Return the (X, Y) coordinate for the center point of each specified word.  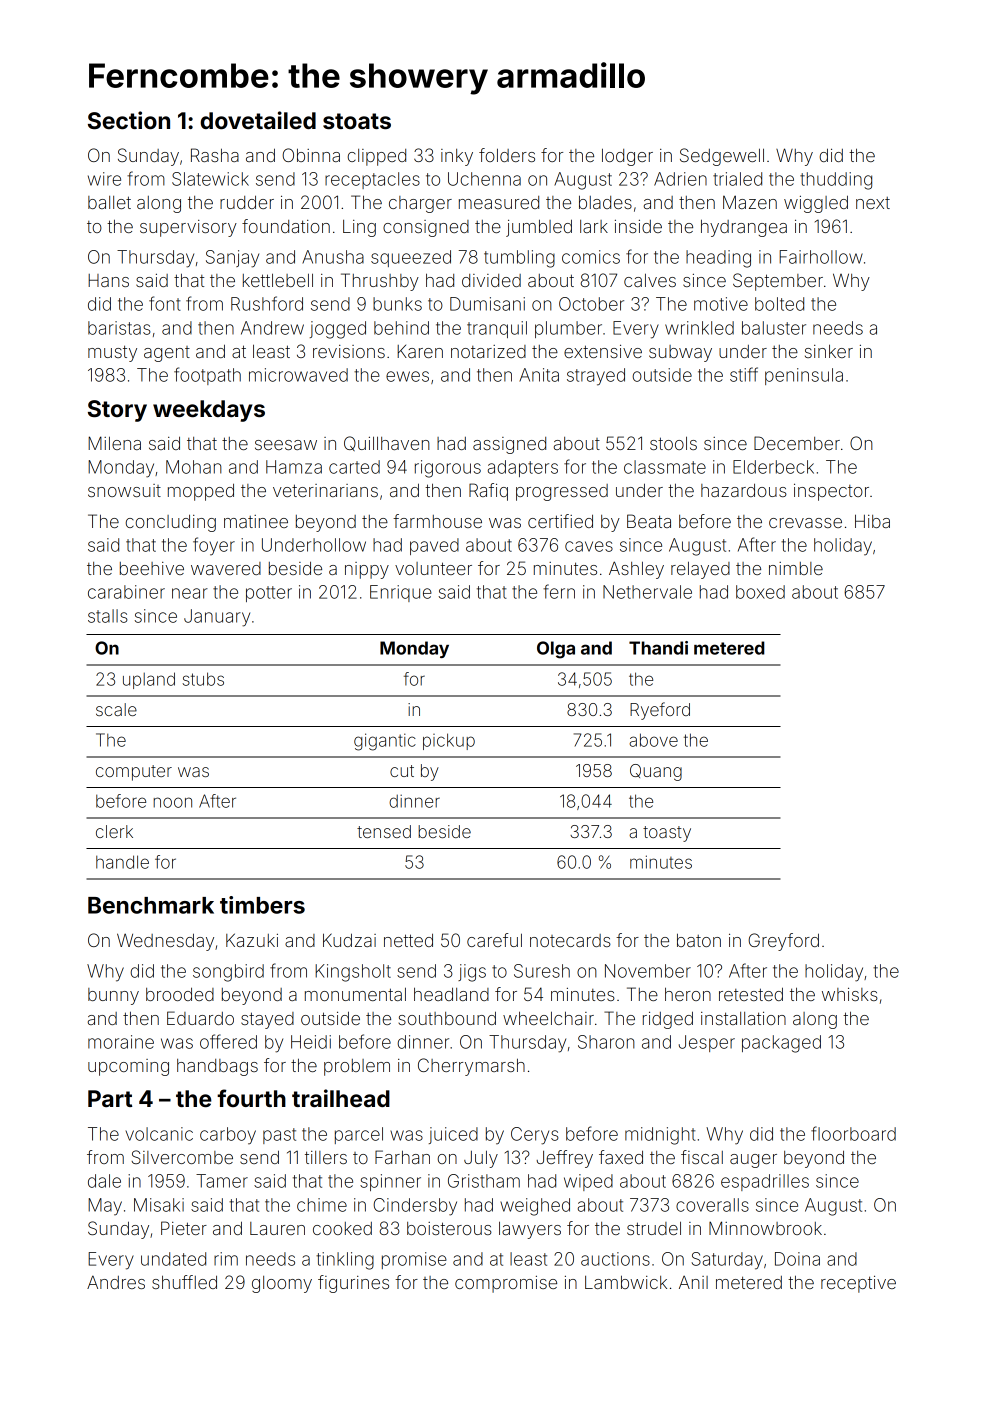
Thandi (658, 648)
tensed (384, 831)
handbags (217, 1067)
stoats (357, 121)
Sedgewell (722, 157)
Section (129, 120)
